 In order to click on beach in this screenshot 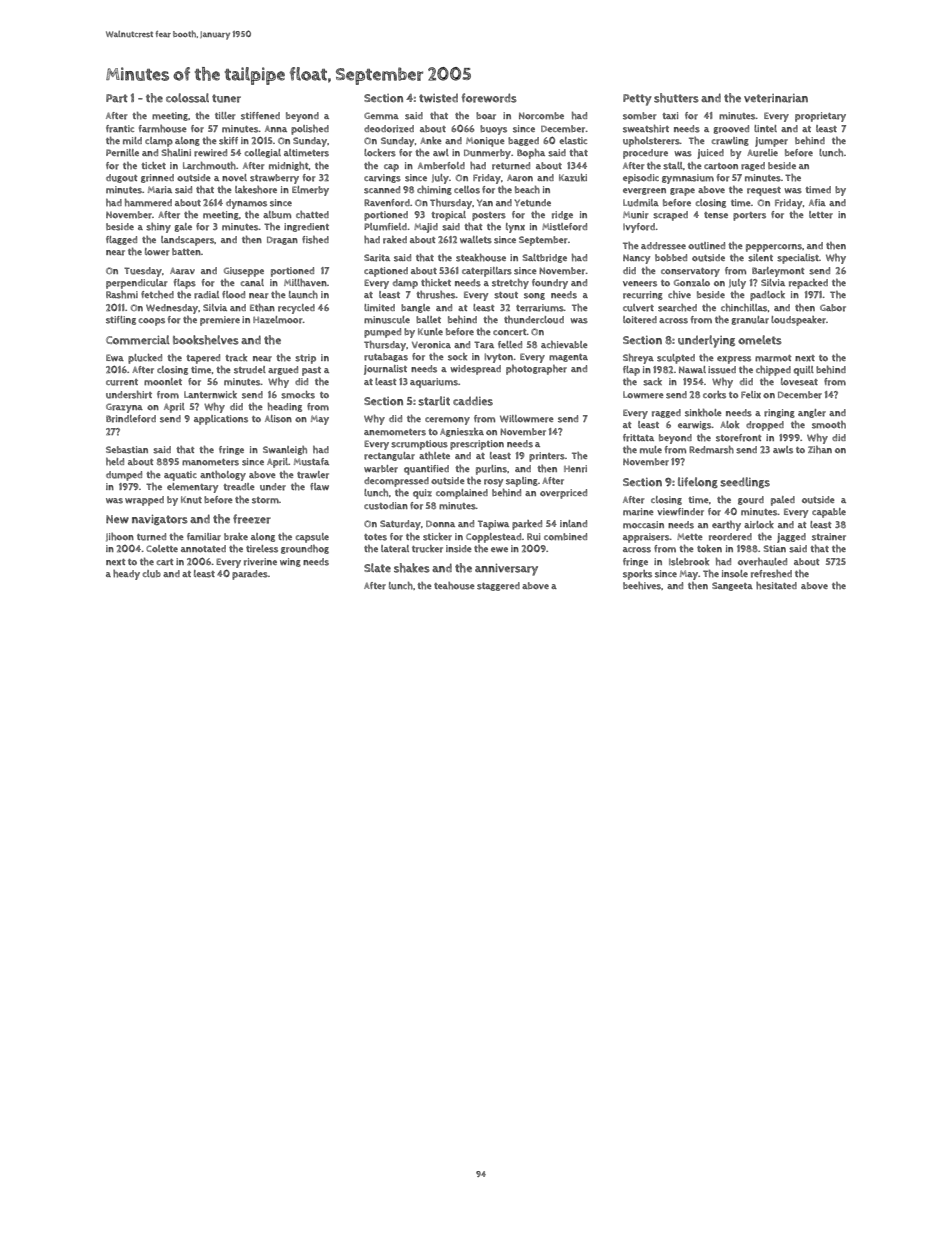, I will do `click(527, 190)`.
